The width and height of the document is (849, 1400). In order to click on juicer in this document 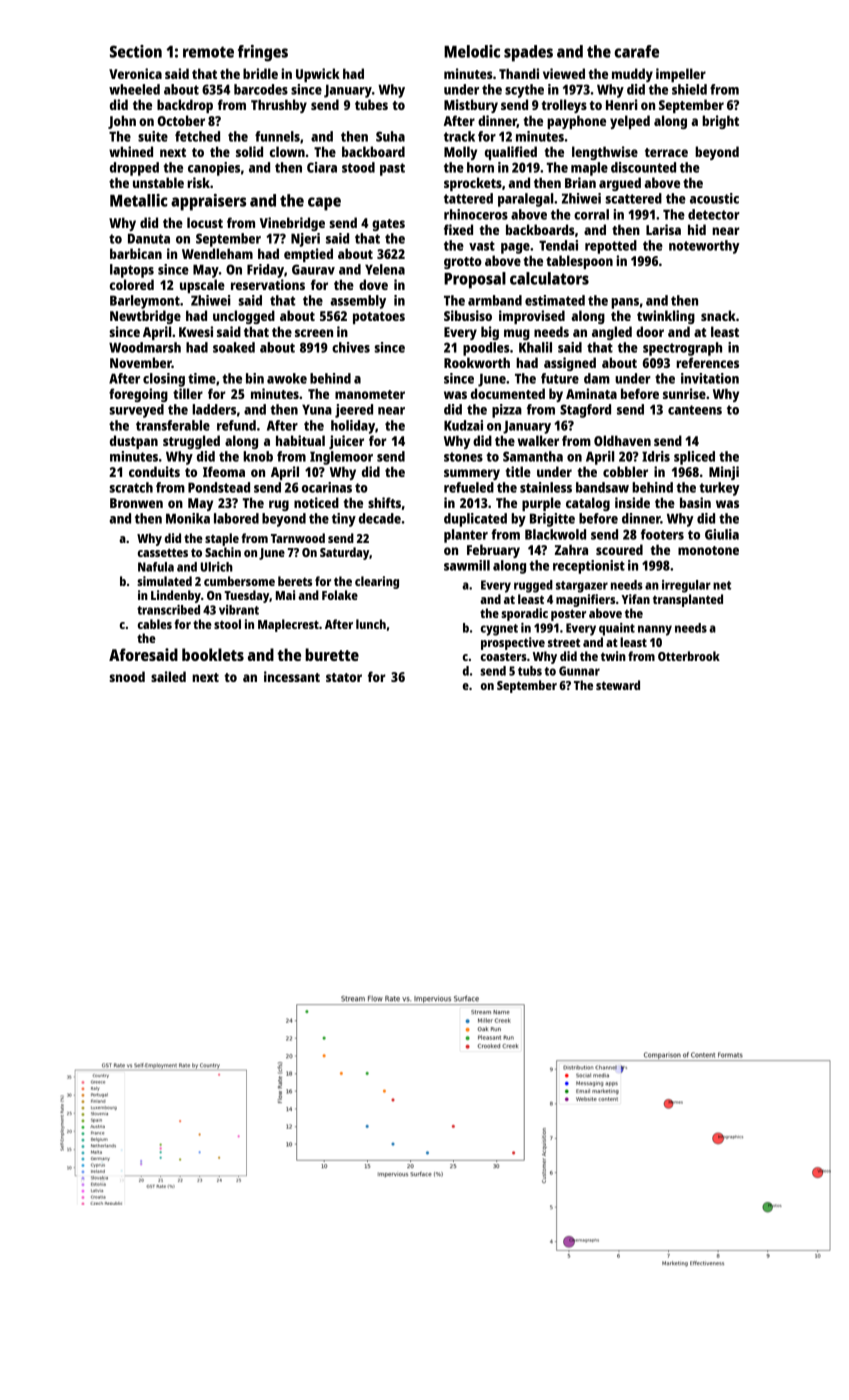, I will do `click(346, 442)`.
